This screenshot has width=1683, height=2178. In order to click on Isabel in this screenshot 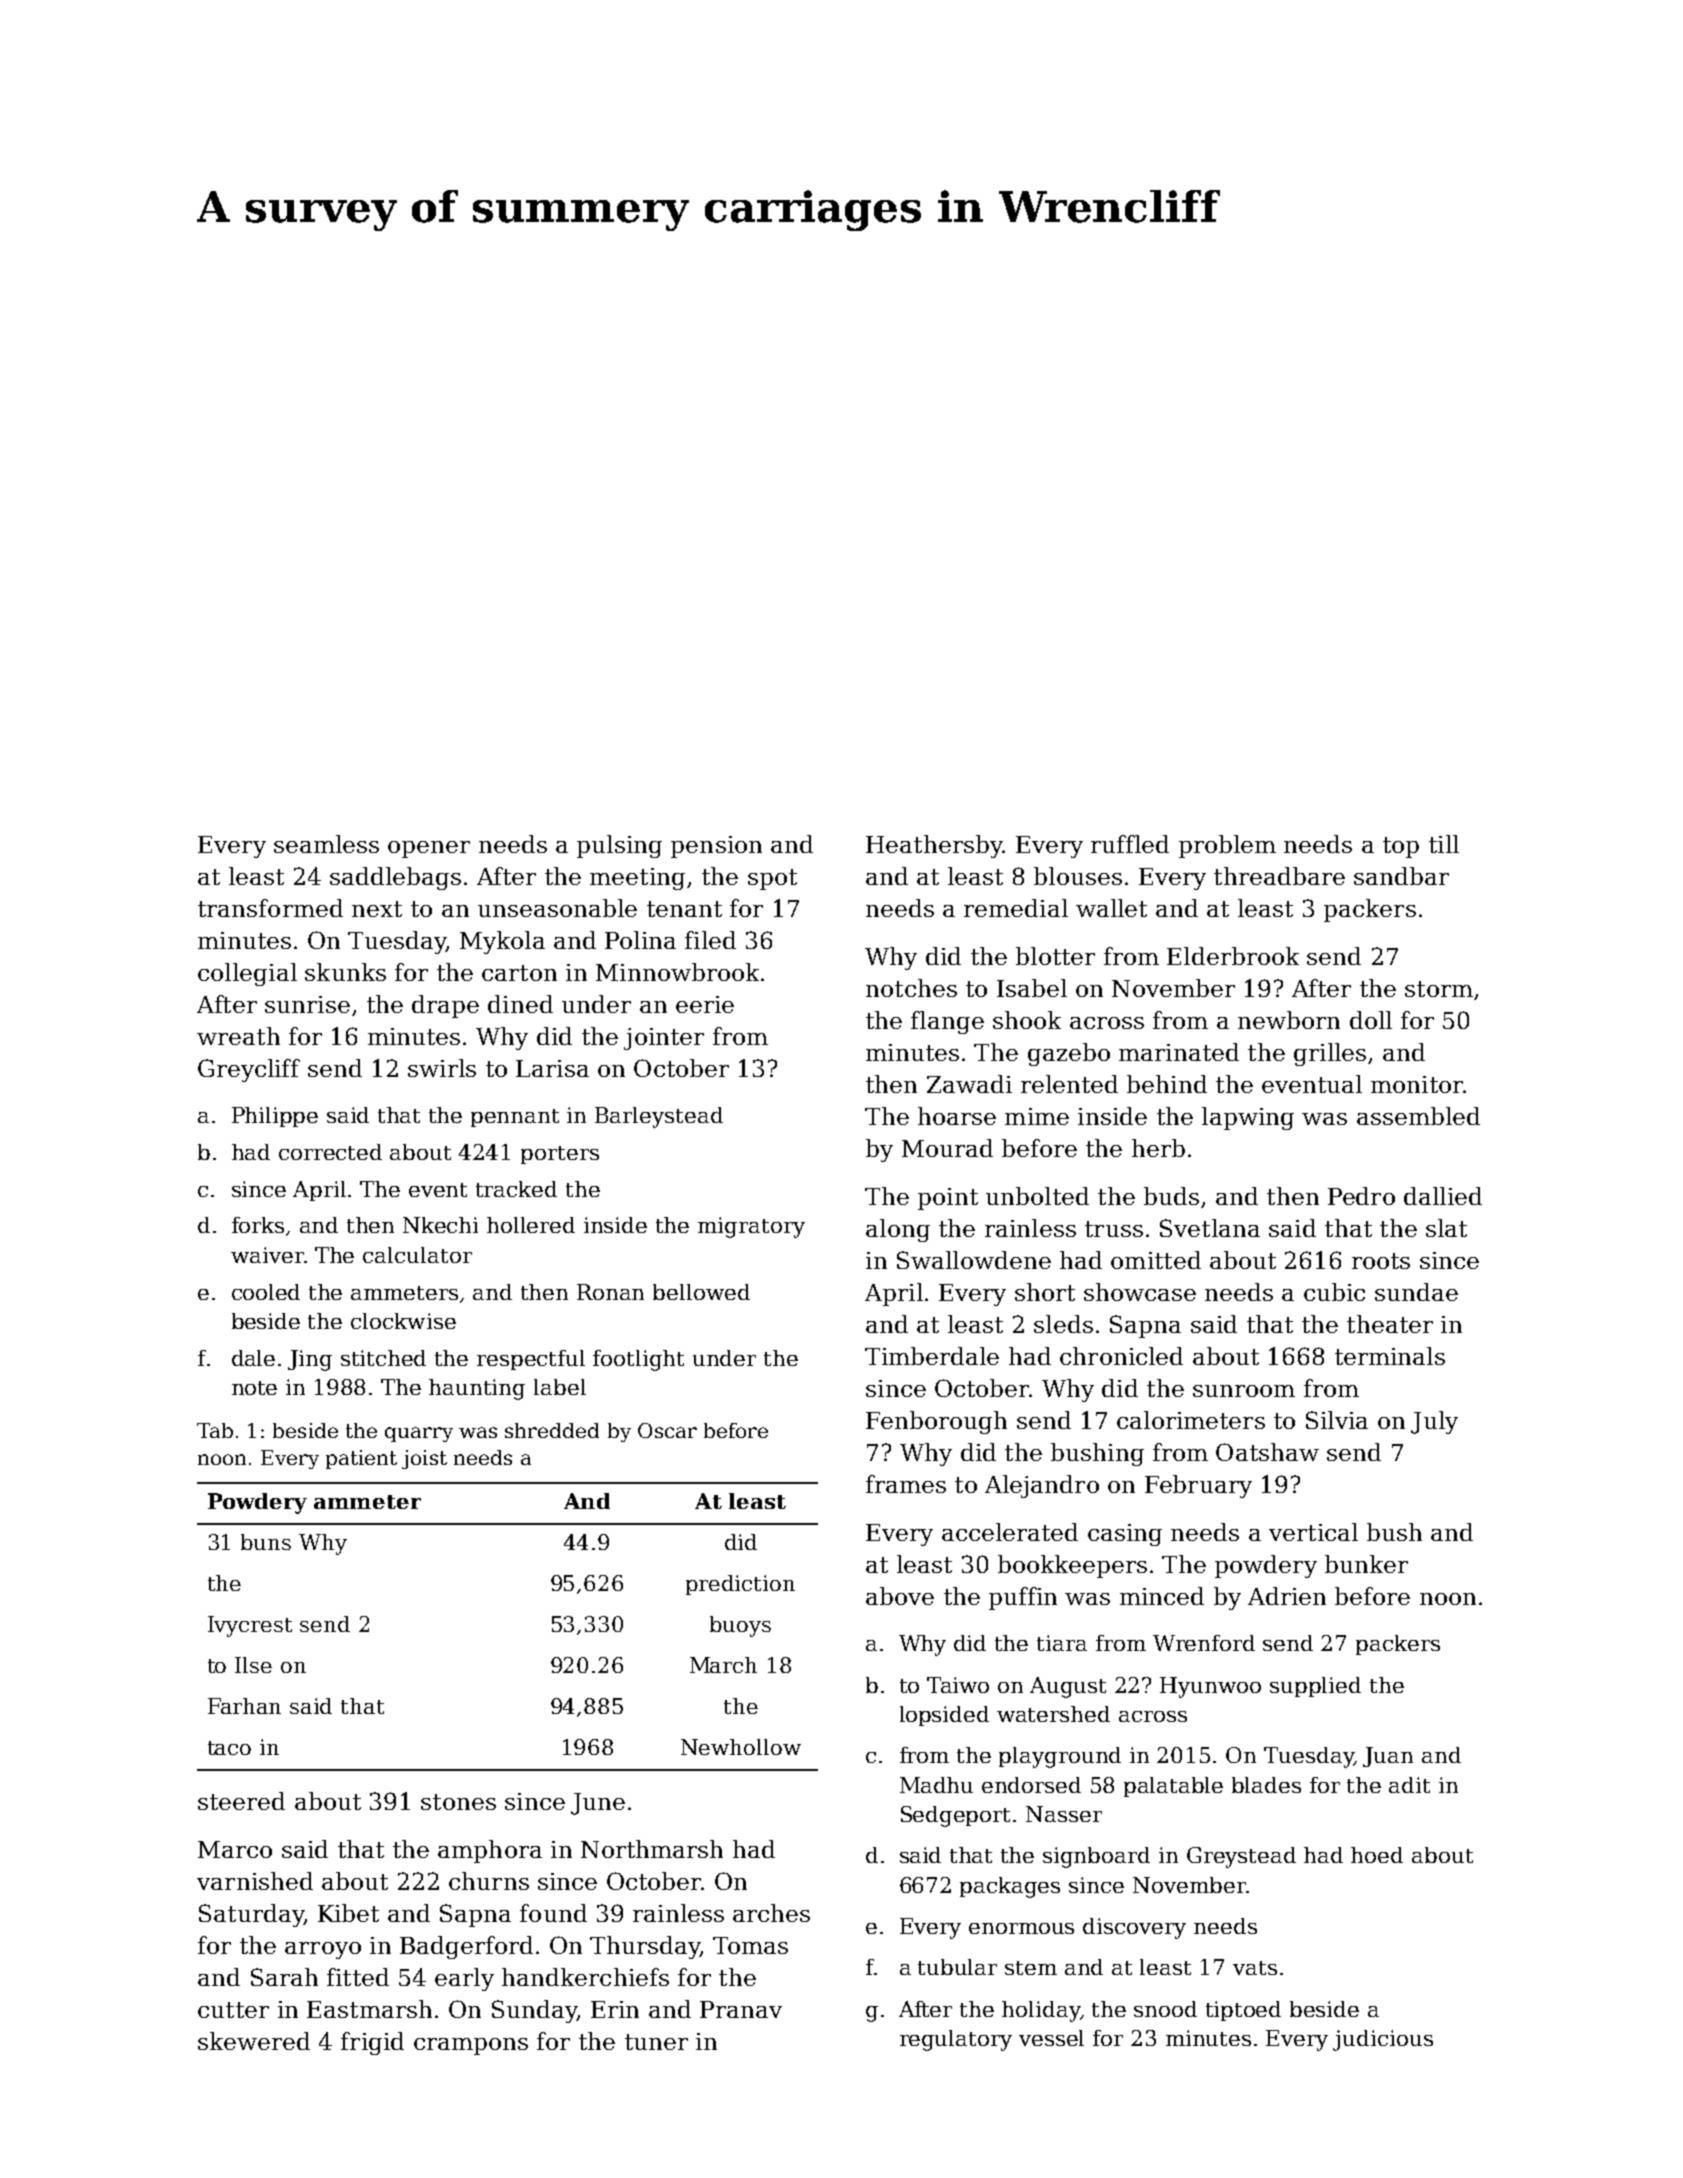, I will do `click(1032, 988)`.
